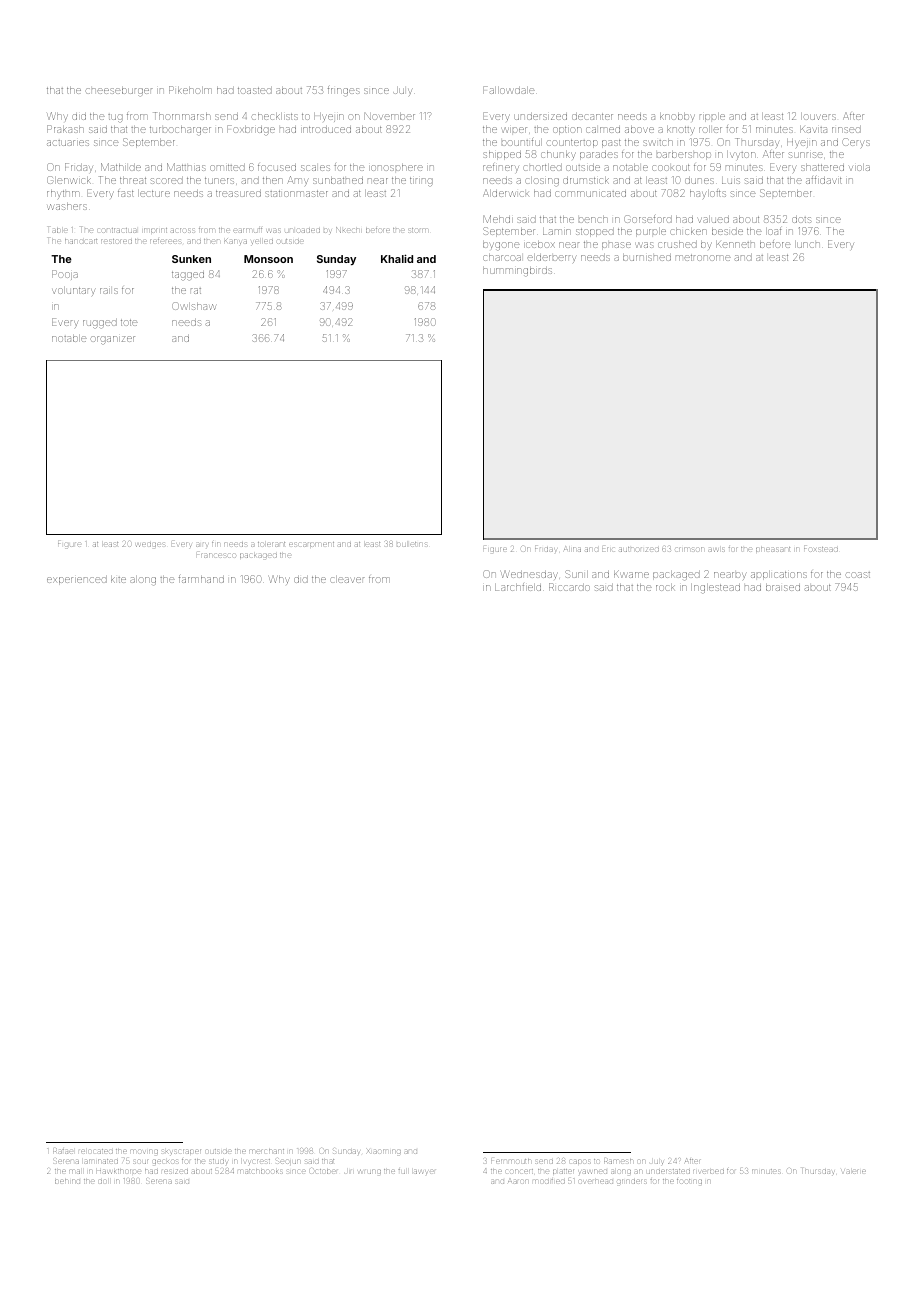  What do you see at coordinates (783, 587) in the document?
I see `braised` at bounding box center [783, 587].
